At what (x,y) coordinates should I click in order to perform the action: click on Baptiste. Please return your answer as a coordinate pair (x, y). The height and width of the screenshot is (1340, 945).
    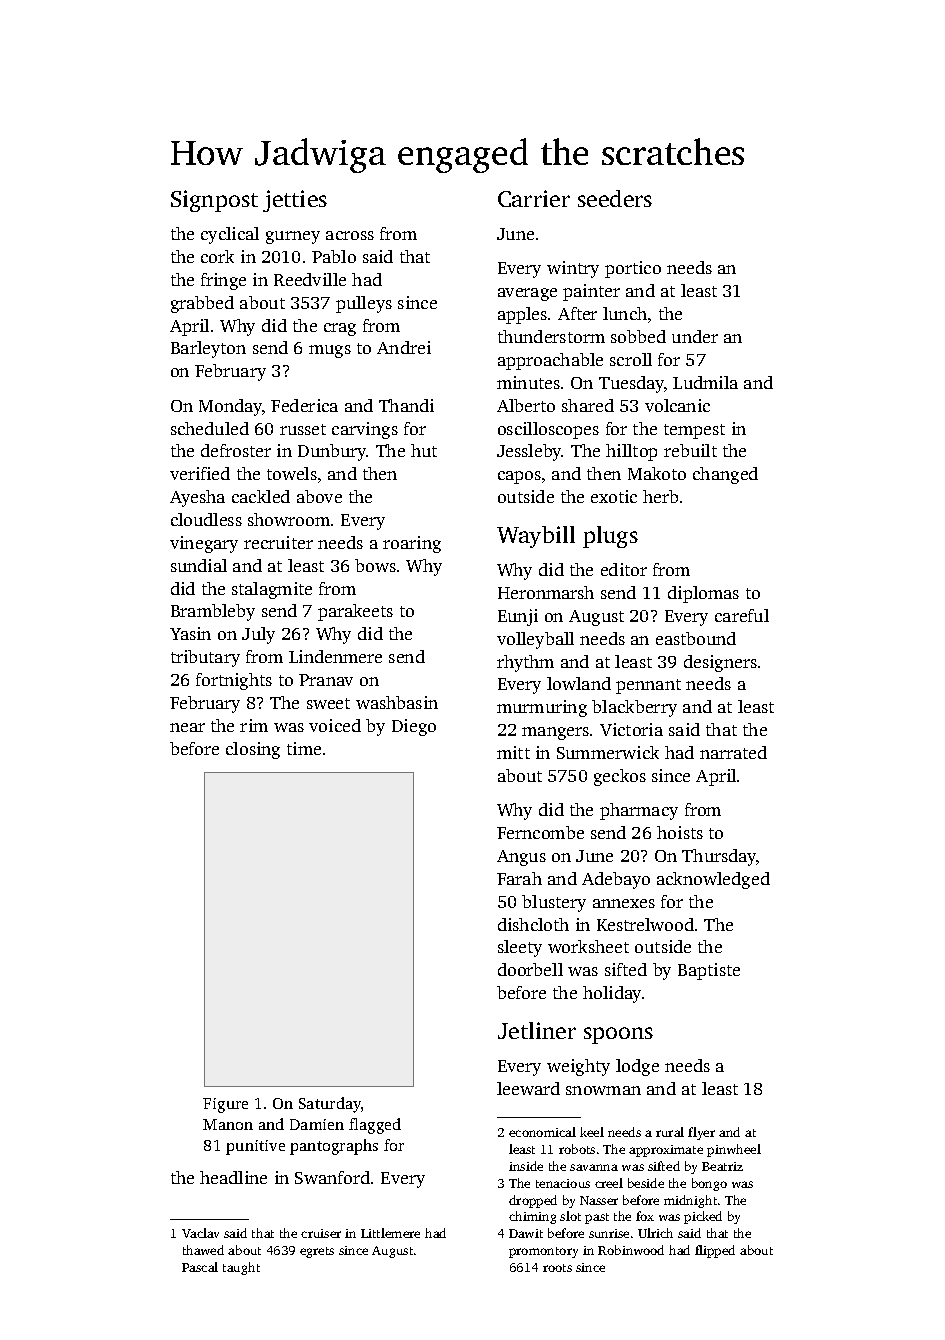
    Looking at the image, I should click on (709, 971).
